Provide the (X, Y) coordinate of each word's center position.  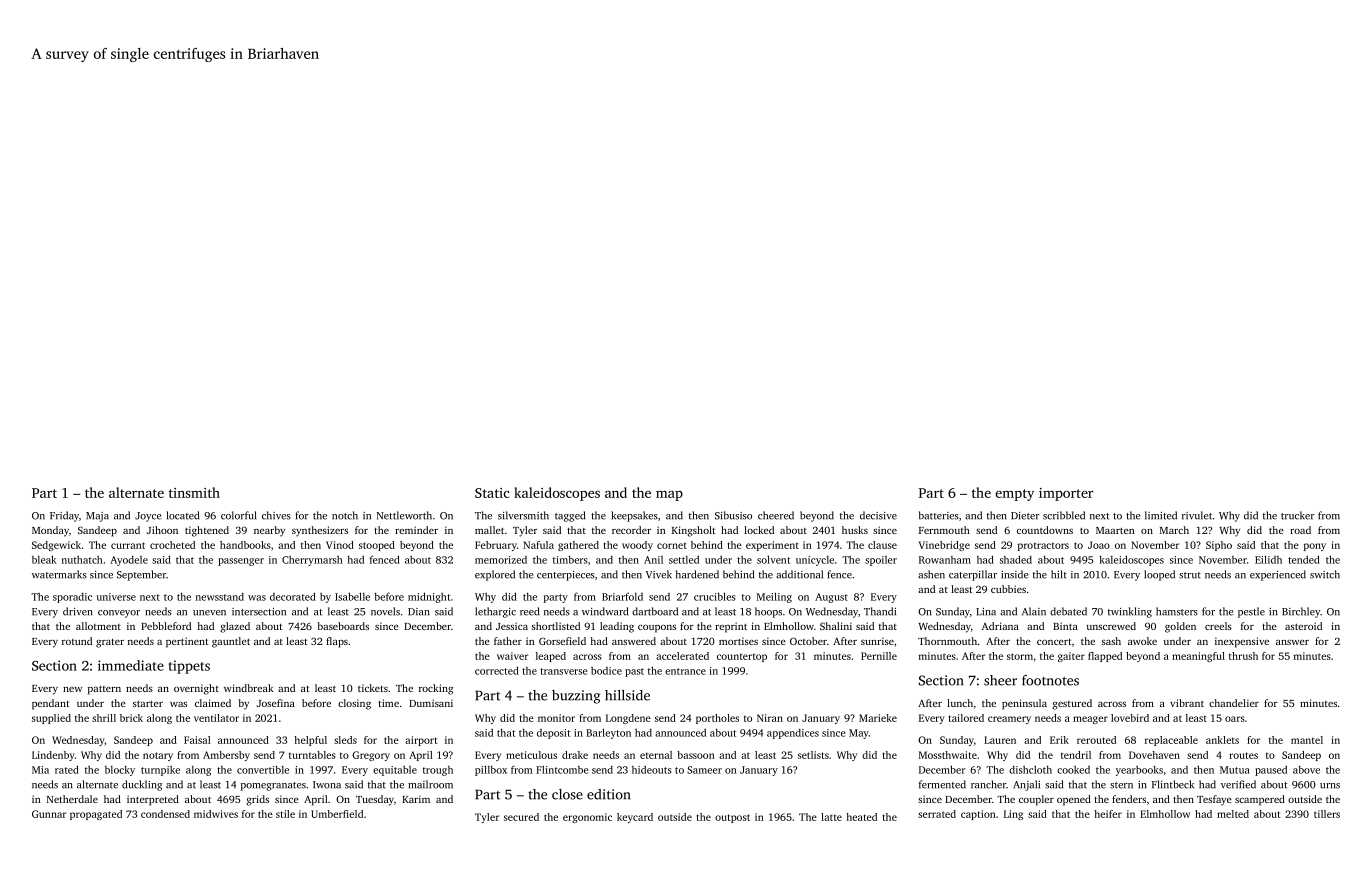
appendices (793, 734)
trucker (1298, 515)
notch (345, 515)
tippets (189, 667)
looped (1159, 575)
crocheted (172, 545)
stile (285, 814)
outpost (732, 818)
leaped (551, 657)
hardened (697, 574)
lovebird (1130, 718)
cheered (776, 515)
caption (978, 815)
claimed (213, 703)
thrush (1243, 656)
